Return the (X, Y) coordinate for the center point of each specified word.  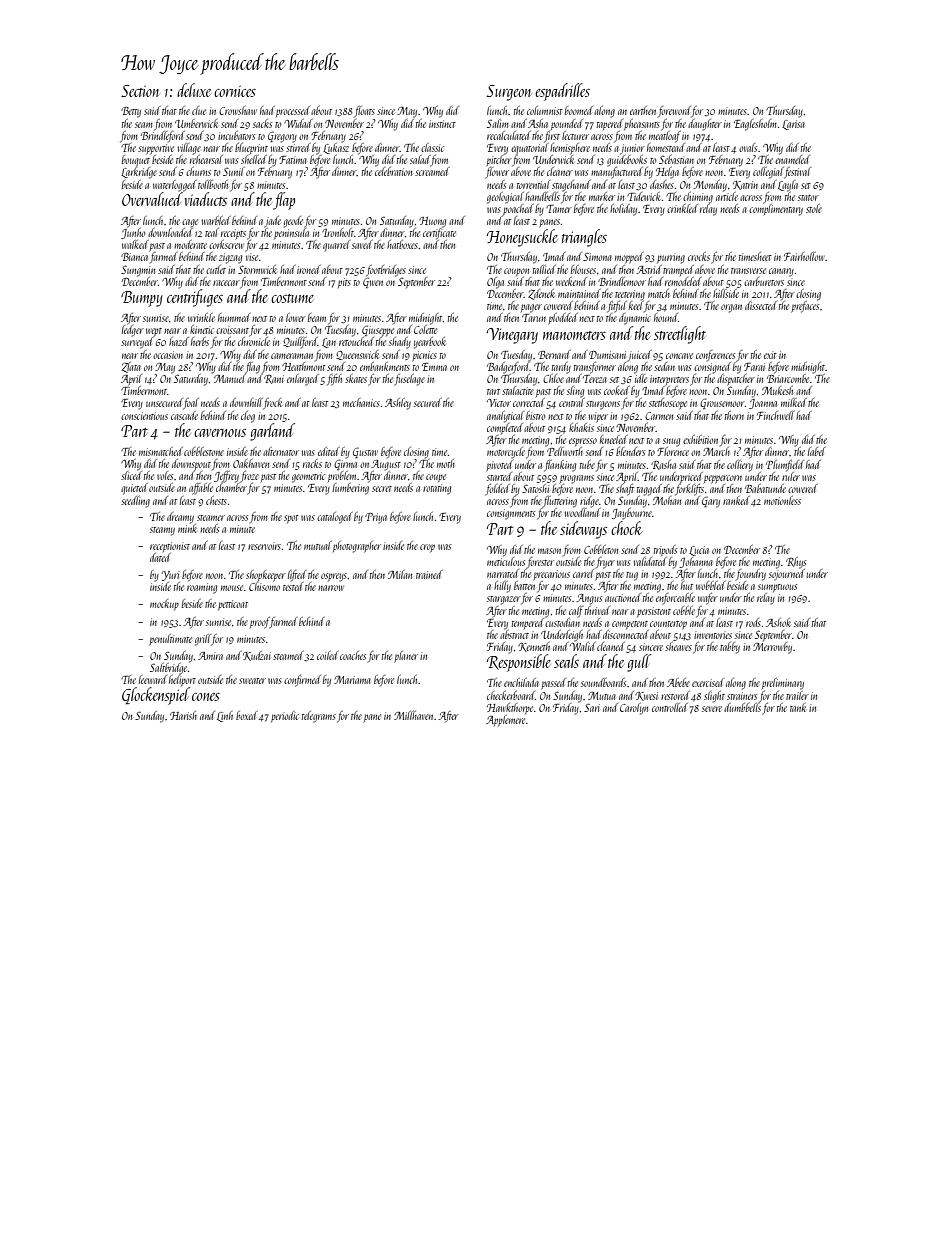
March (716, 451)
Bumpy (142, 299)
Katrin (745, 185)
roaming (202, 588)
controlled (670, 707)
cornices (235, 91)
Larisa (793, 125)
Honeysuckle (522, 238)
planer (406, 657)
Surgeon (509, 93)
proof (260, 623)
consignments (511, 514)
